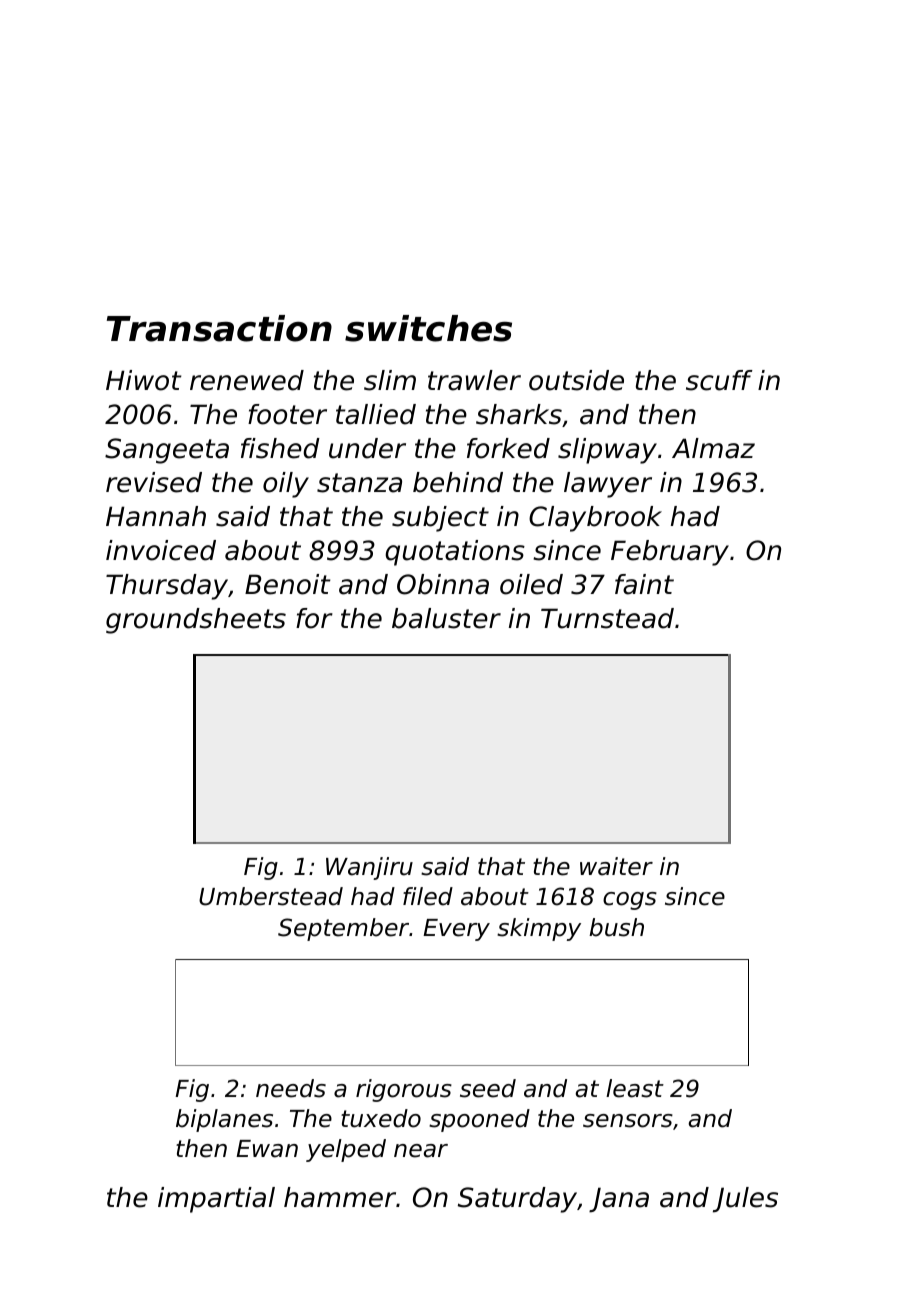  What do you see at coordinates (143, 380) in the page?
I see `Hiwot` at bounding box center [143, 380].
